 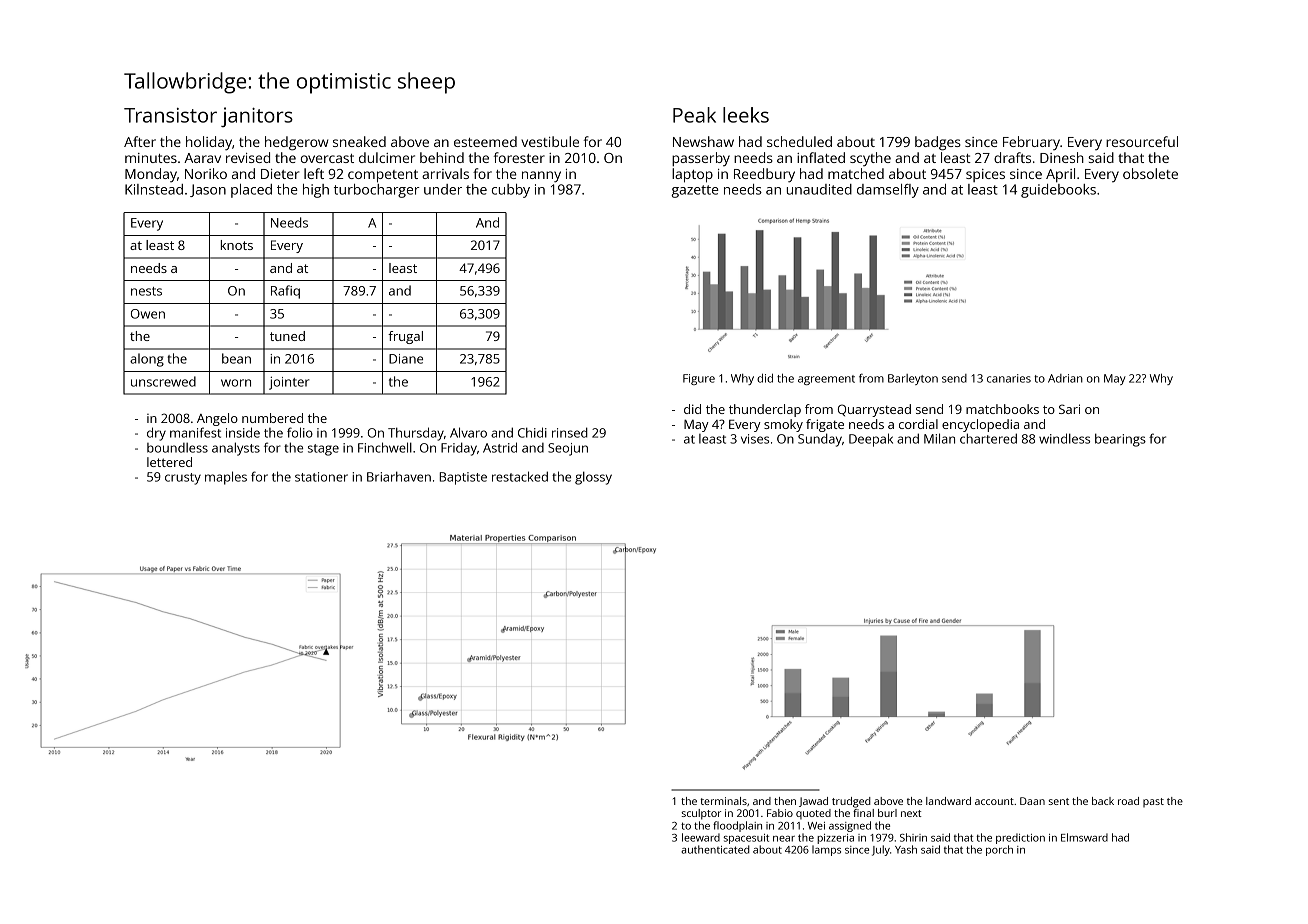 I want to click on sculptor, so click(x=701, y=814).
